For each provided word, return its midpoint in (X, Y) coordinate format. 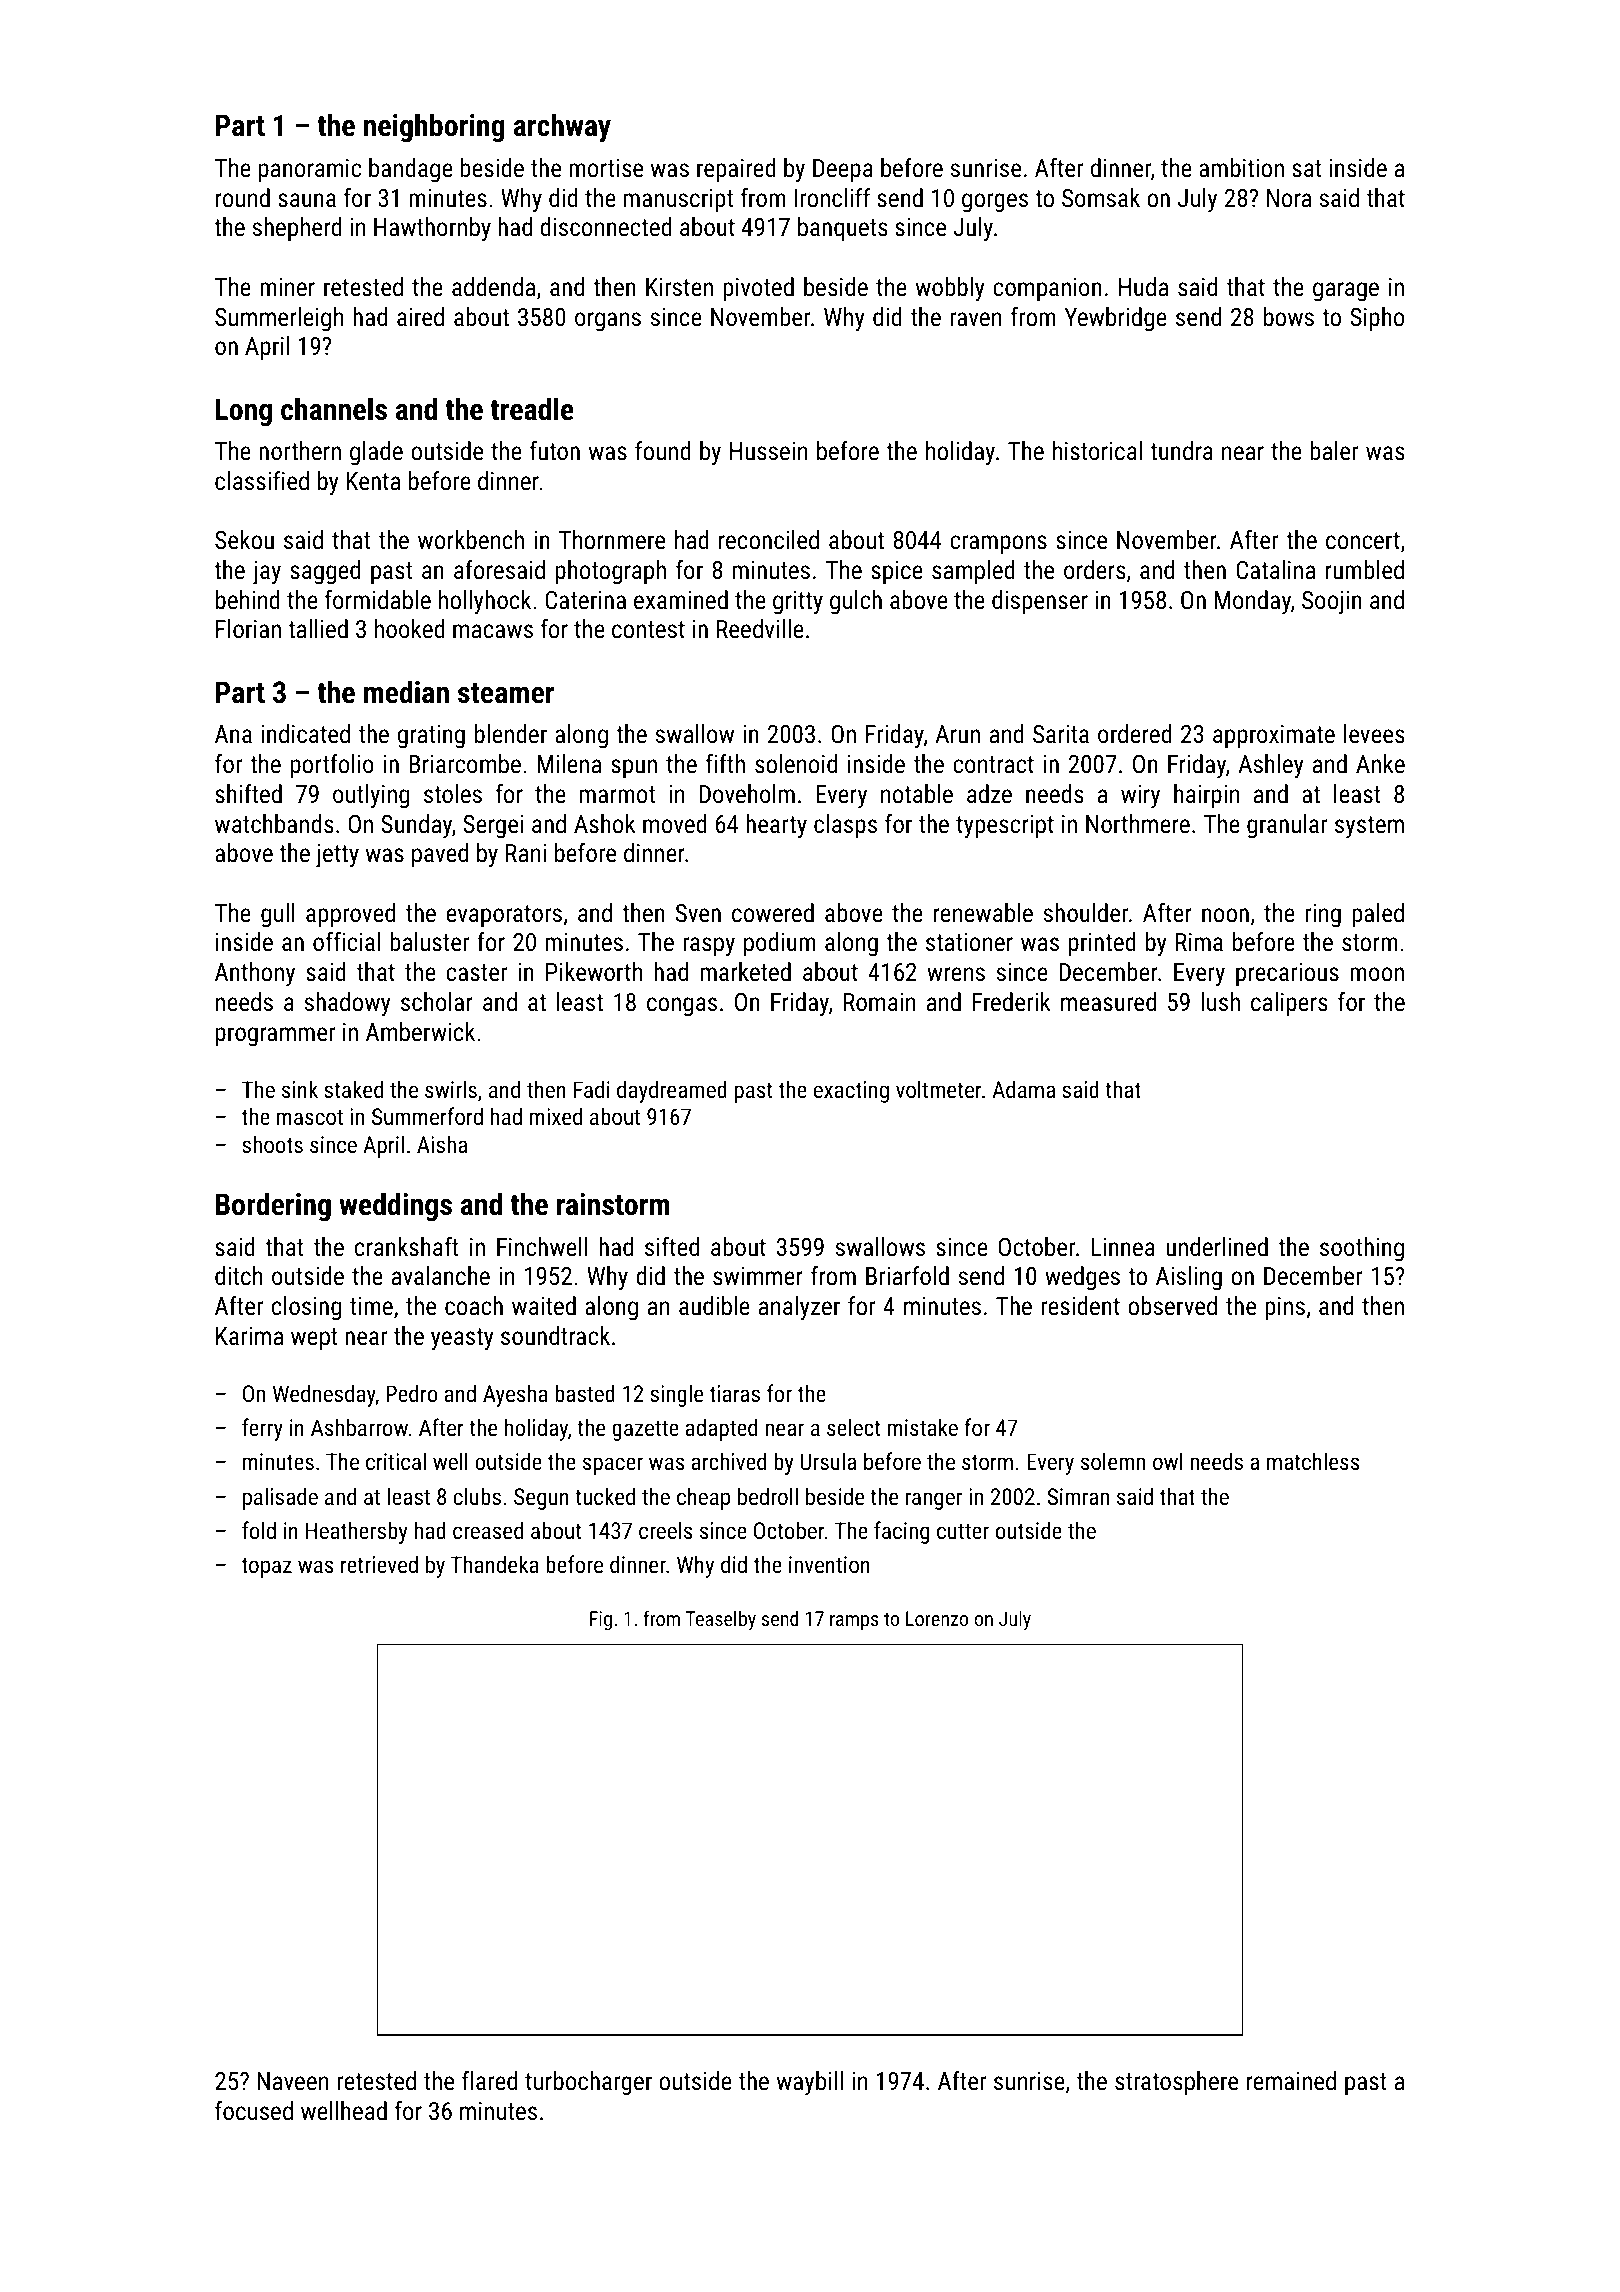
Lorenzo (937, 1618)
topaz (267, 1568)
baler (1334, 450)
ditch (238, 1275)
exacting (851, 1092)
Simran (1078, 1496)
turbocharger (588, 2083)
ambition (1241, 167)
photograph (611, 572)
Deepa (843, 170)
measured (1108, 1001)
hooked (410, 628)
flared (489, 2080)
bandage (411, 170)
